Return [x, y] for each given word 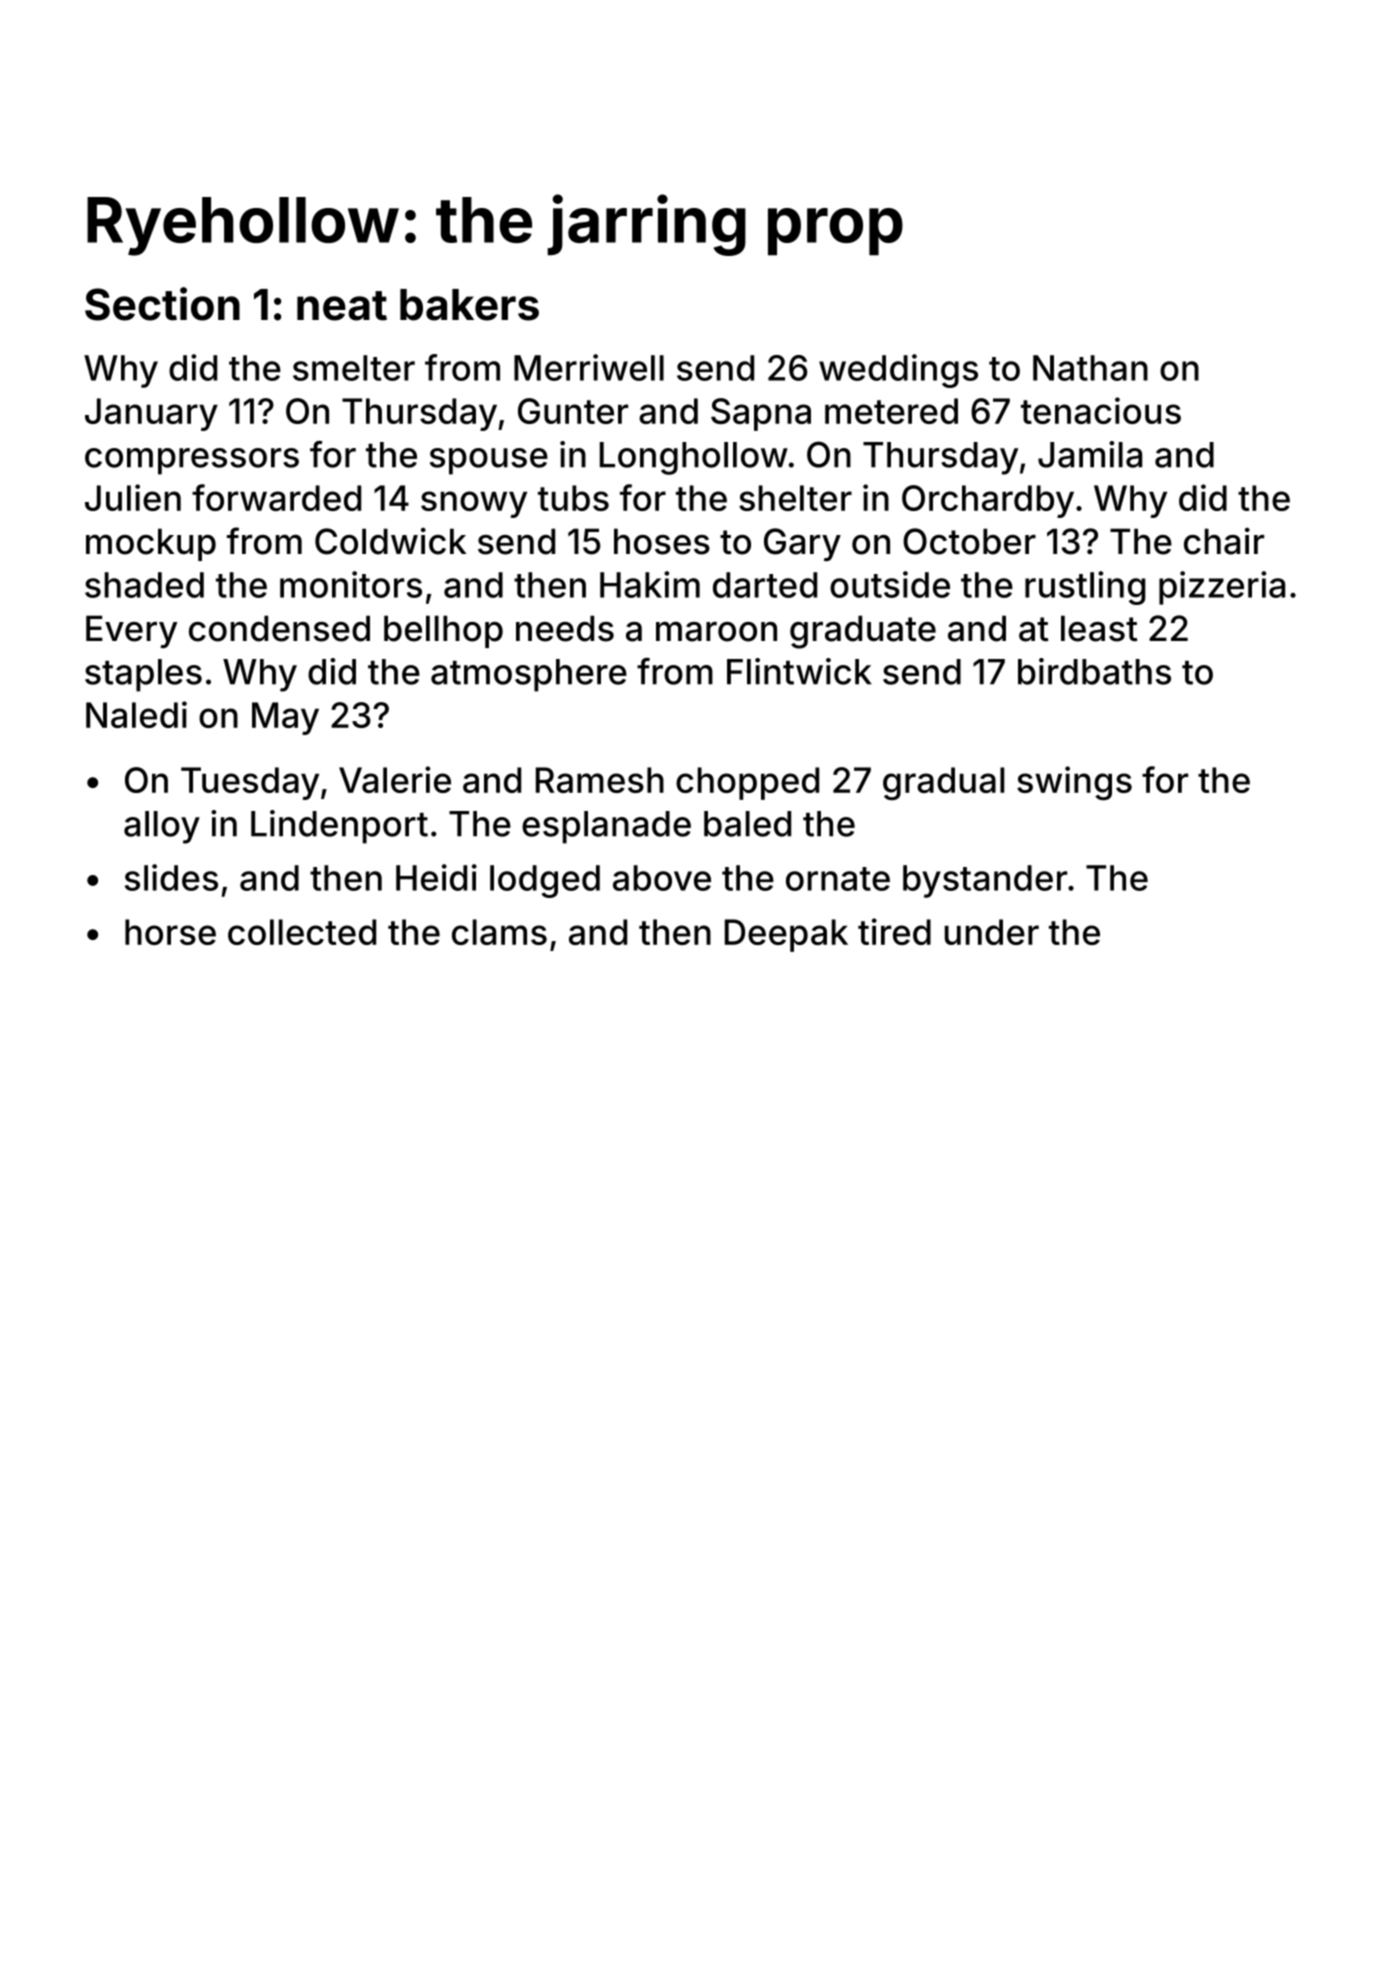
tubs [573, 498]
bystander [985, 881]
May [285, 718]
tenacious [1101, 410]
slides [171, 877]
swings [1074, 783]
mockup [151, 544]
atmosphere [529, 675]
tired [894, 931]
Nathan [1090, 368]
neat [342, 306]
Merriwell [589, 367]
